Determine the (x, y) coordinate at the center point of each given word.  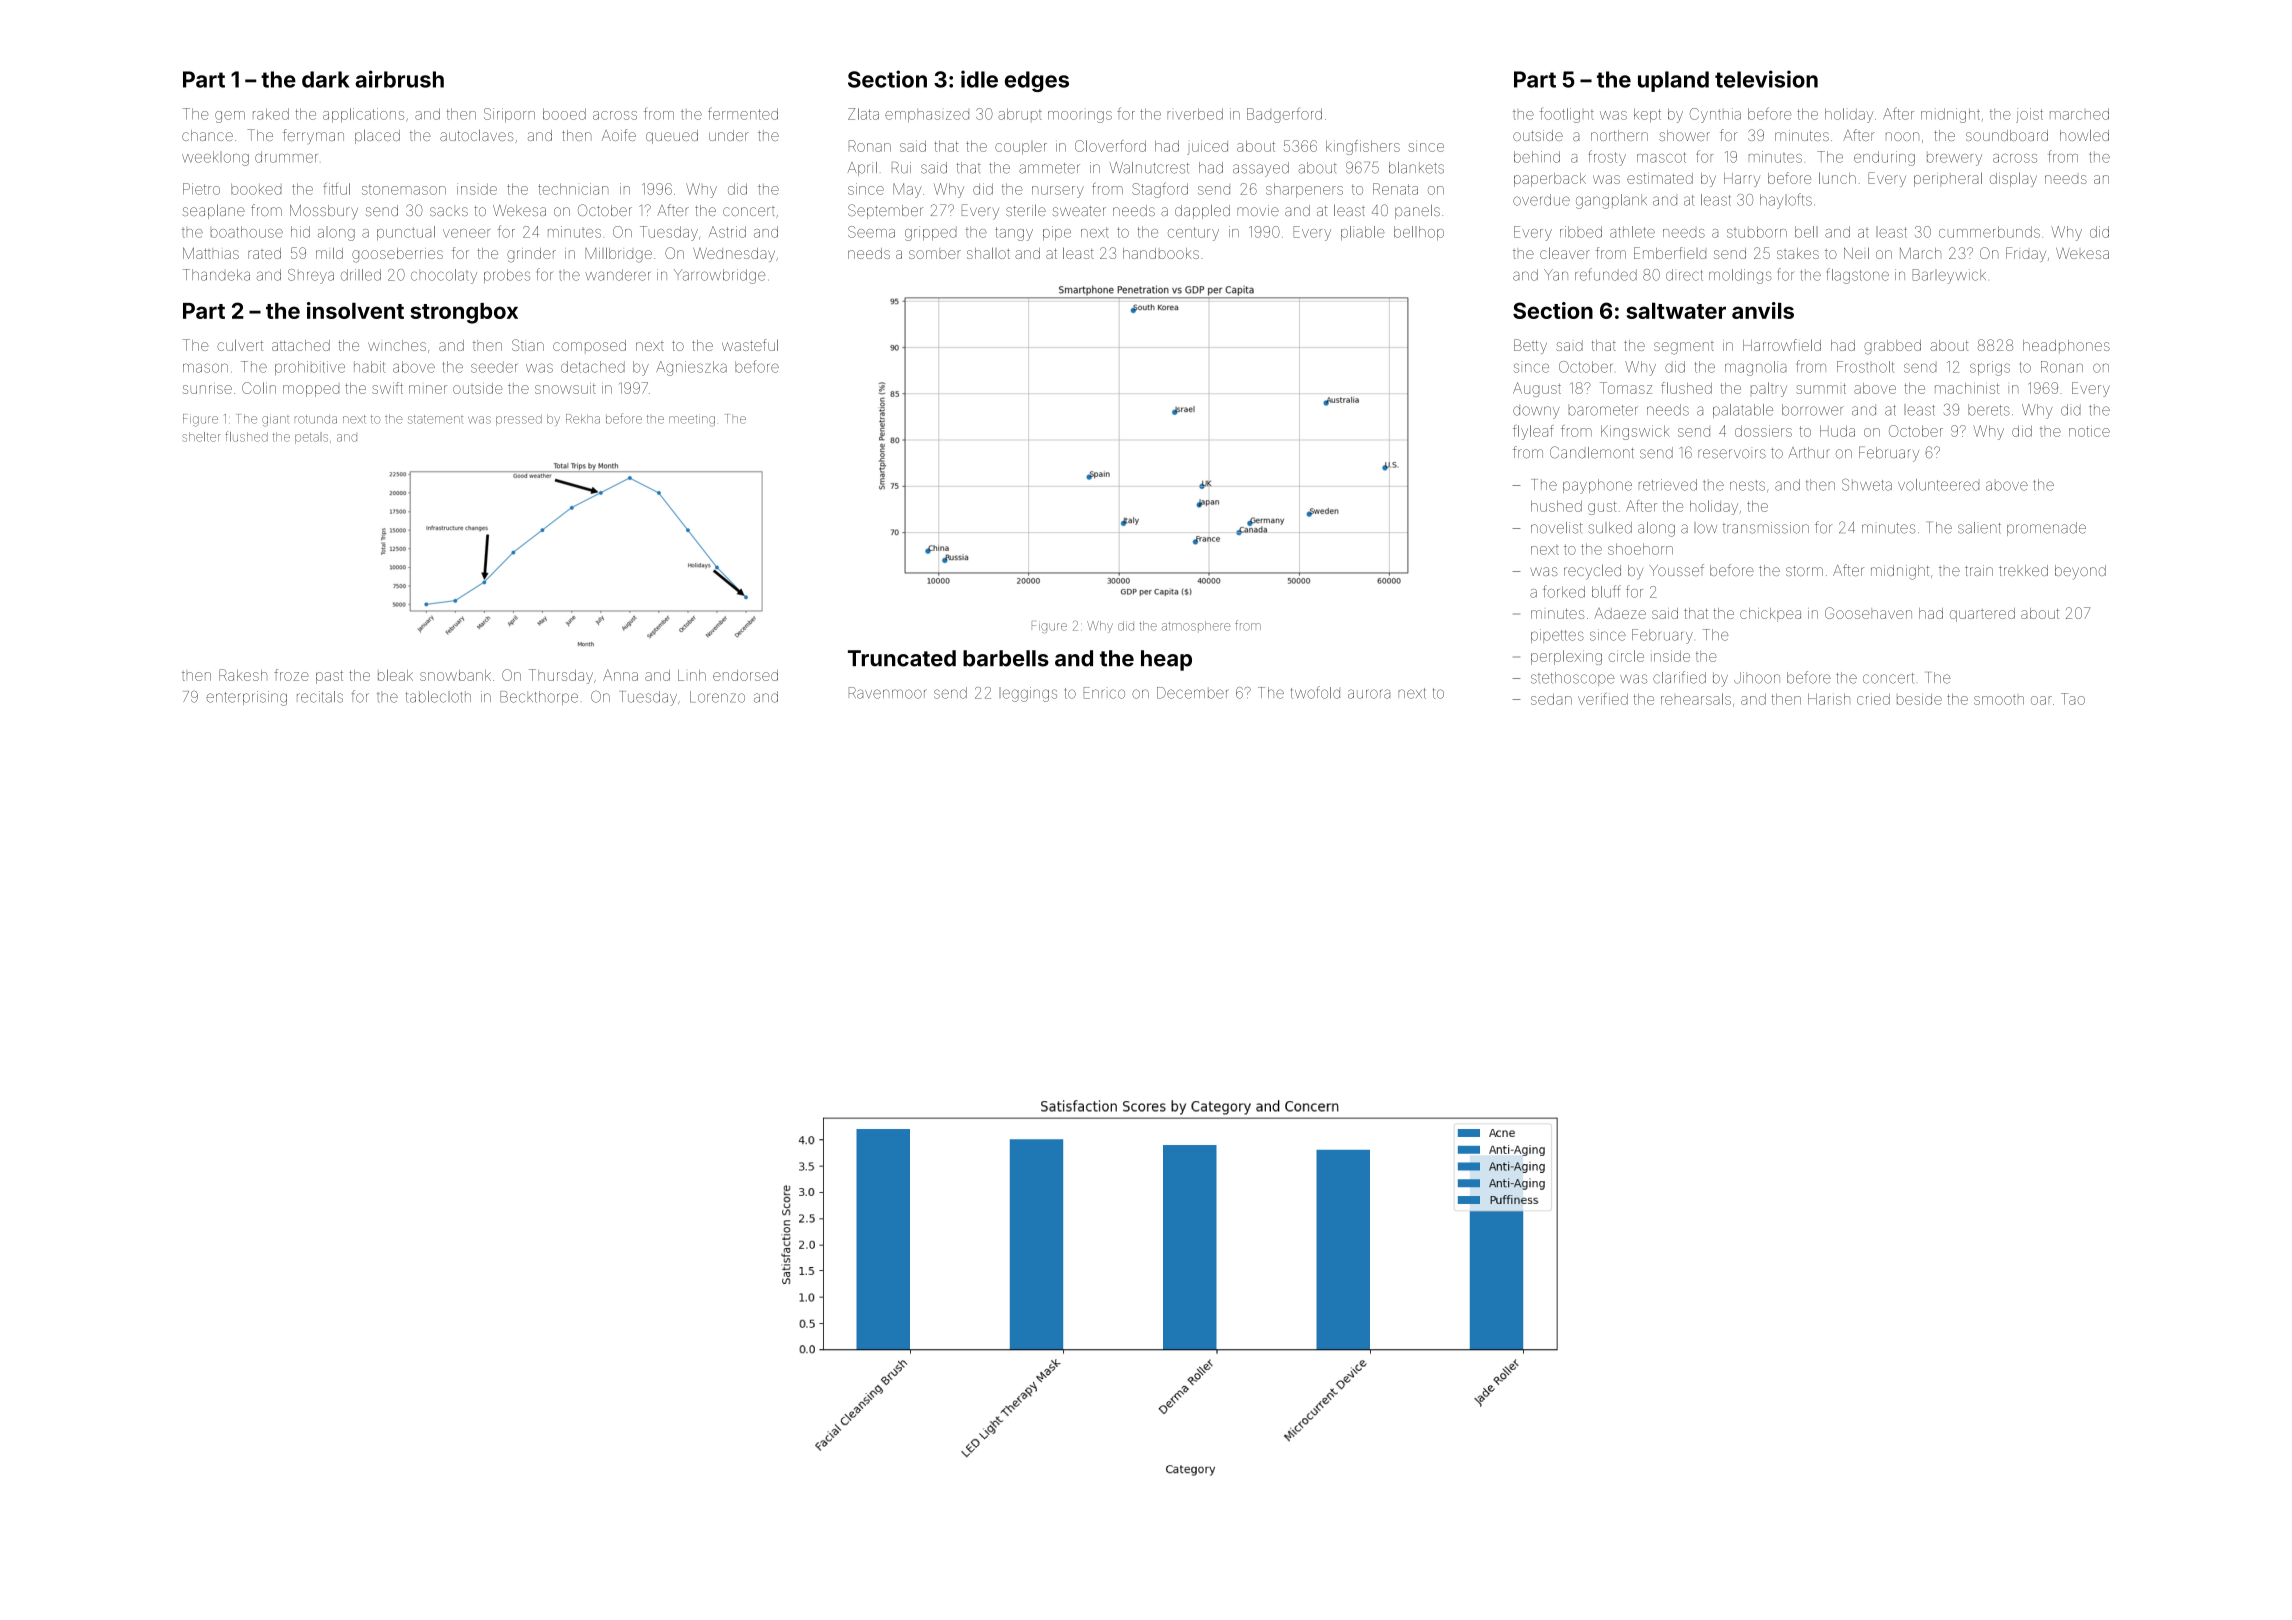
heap (1166, 660)
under (729, 135)
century (1193, 234)
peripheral (1948, 179)
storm (1804, 571)
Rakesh (243, 675)
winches (397, 345)
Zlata (863, 114)
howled (2084, 135)
